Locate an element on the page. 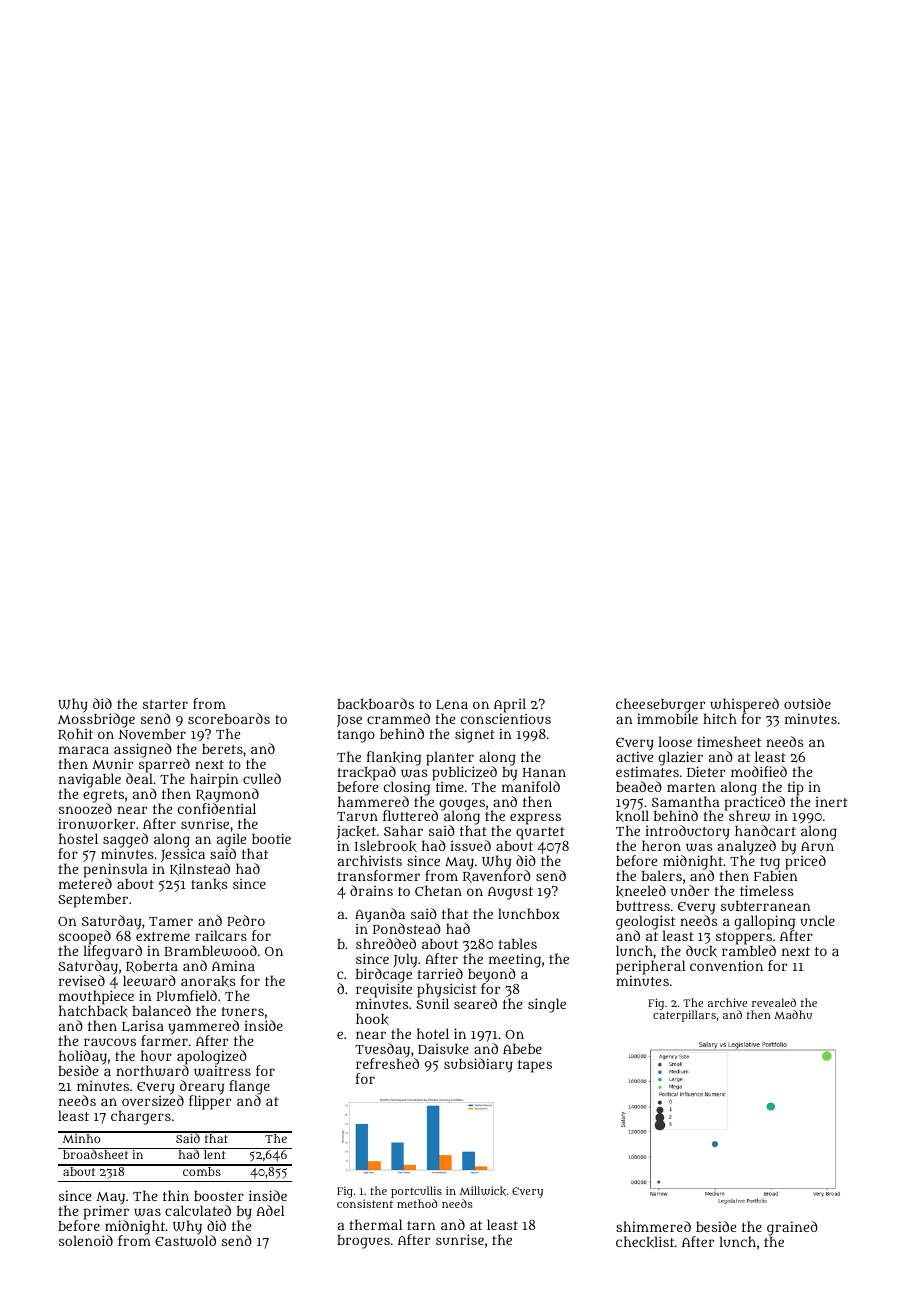 The height and width of the image is (1316, 908). backboards is located at coordinates (375, 704).
